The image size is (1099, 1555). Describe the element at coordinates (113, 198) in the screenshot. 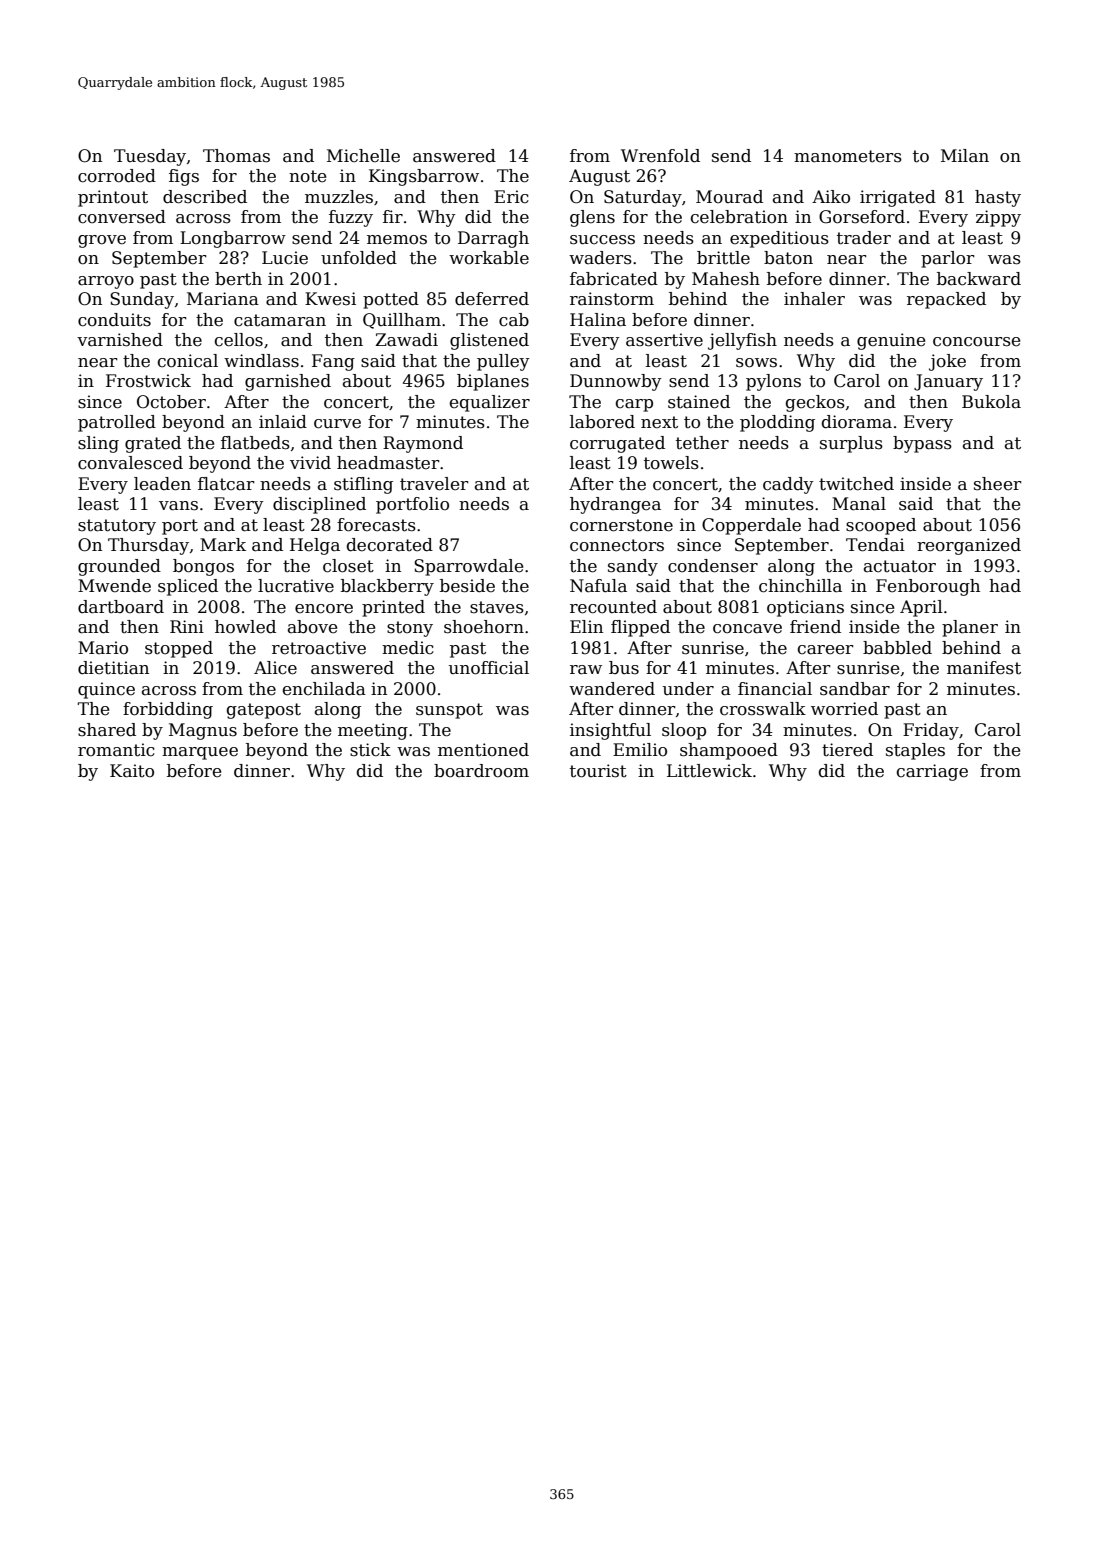

I see `printout` at that location.
